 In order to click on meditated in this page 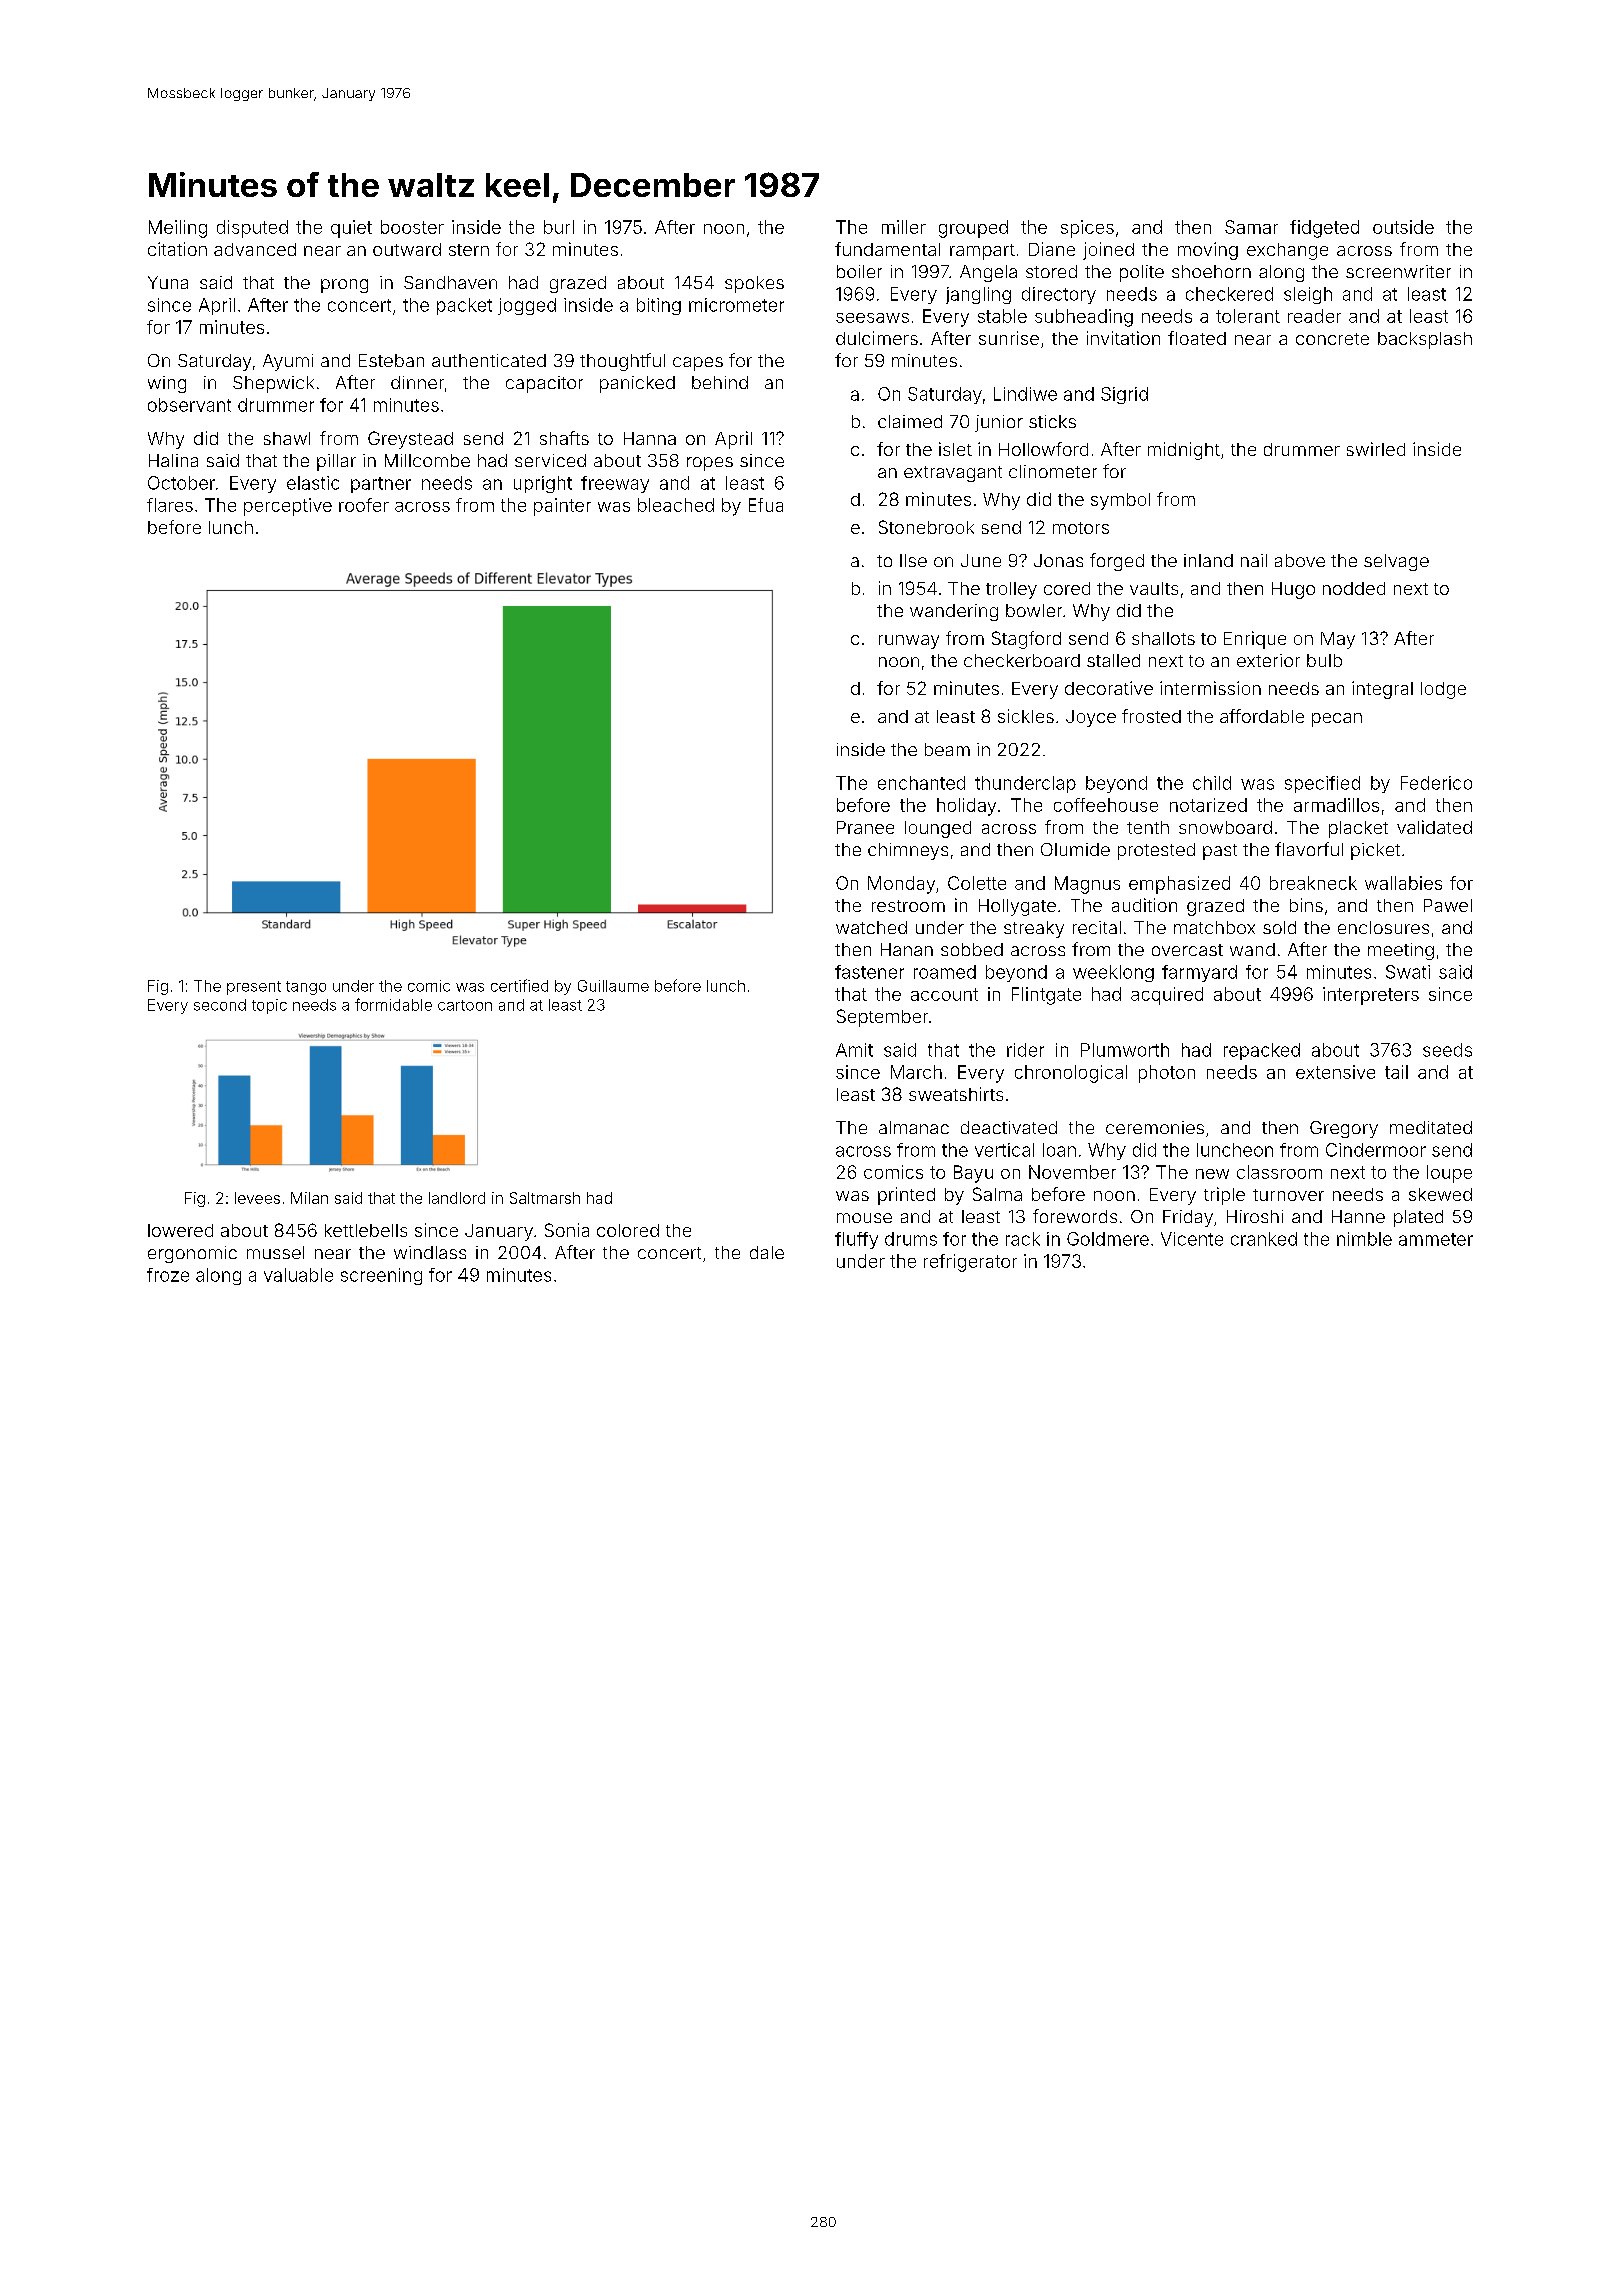, I will do `click(1431, 1127)`.
